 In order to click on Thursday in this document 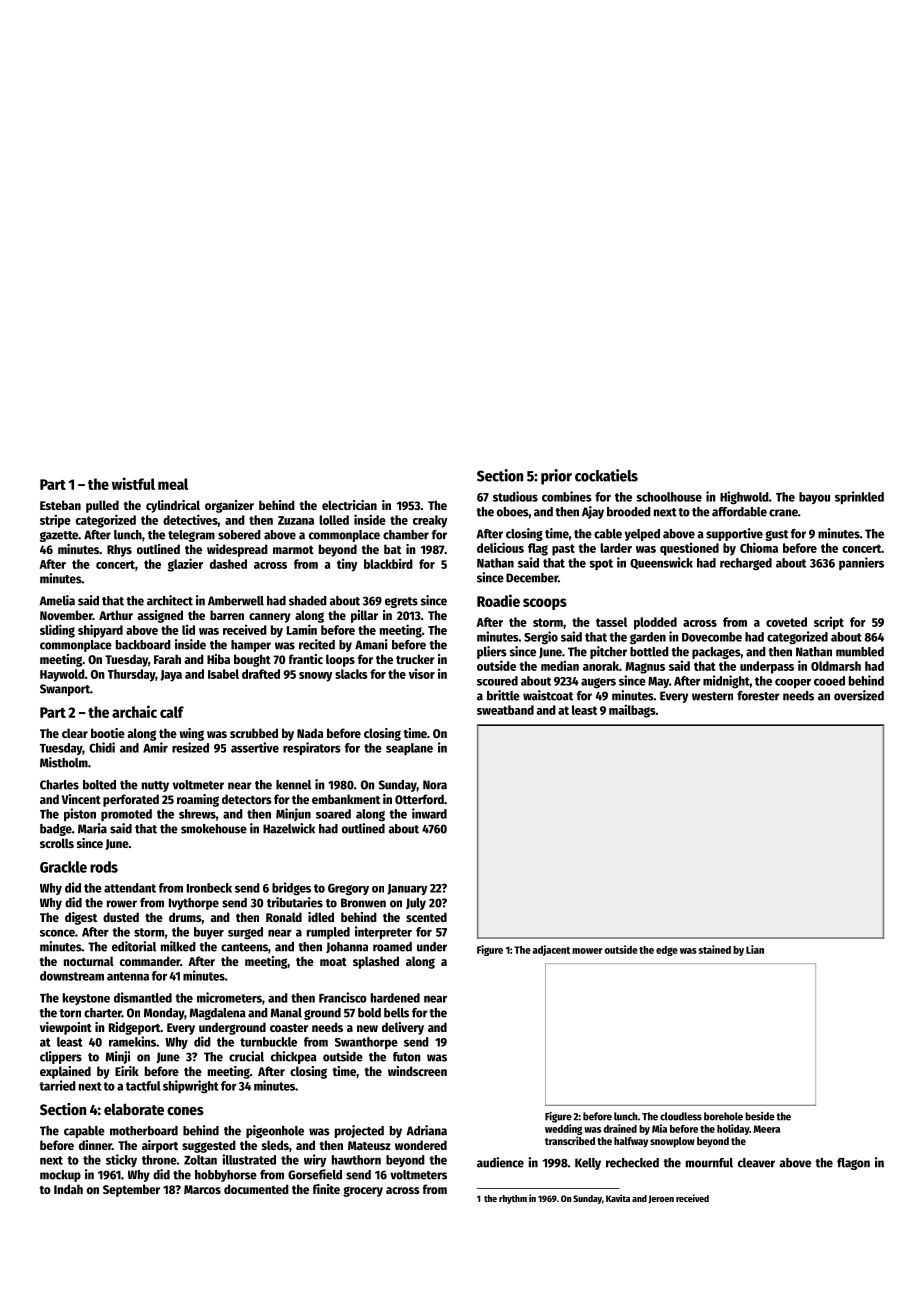, I will do `click(131, 675)`.
